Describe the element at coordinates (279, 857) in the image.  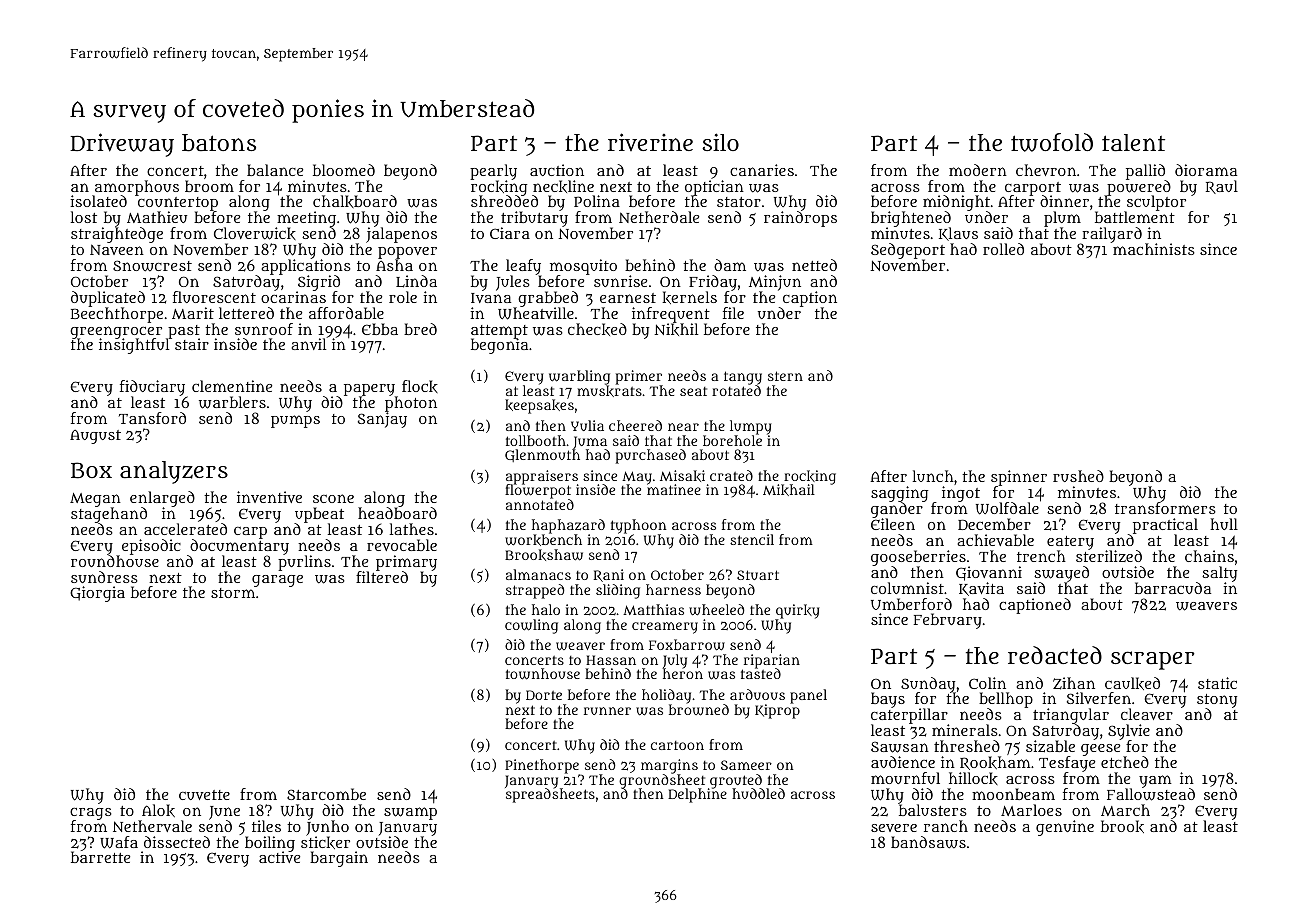
I see `active` at that location.
